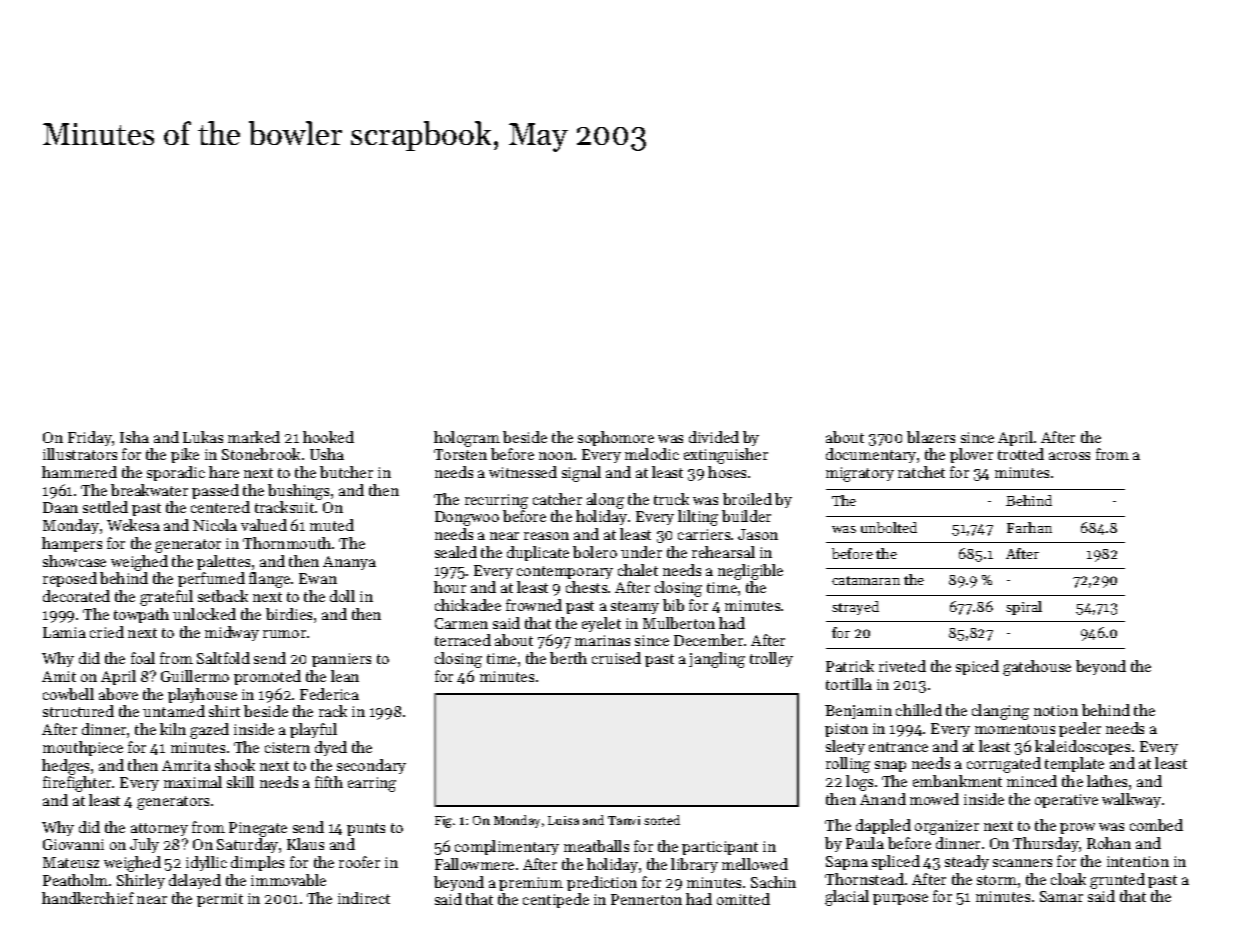 Image resolution: width=1233 pixels, height=952 pixels. I want to click on Saturday, so click(247, 845).
